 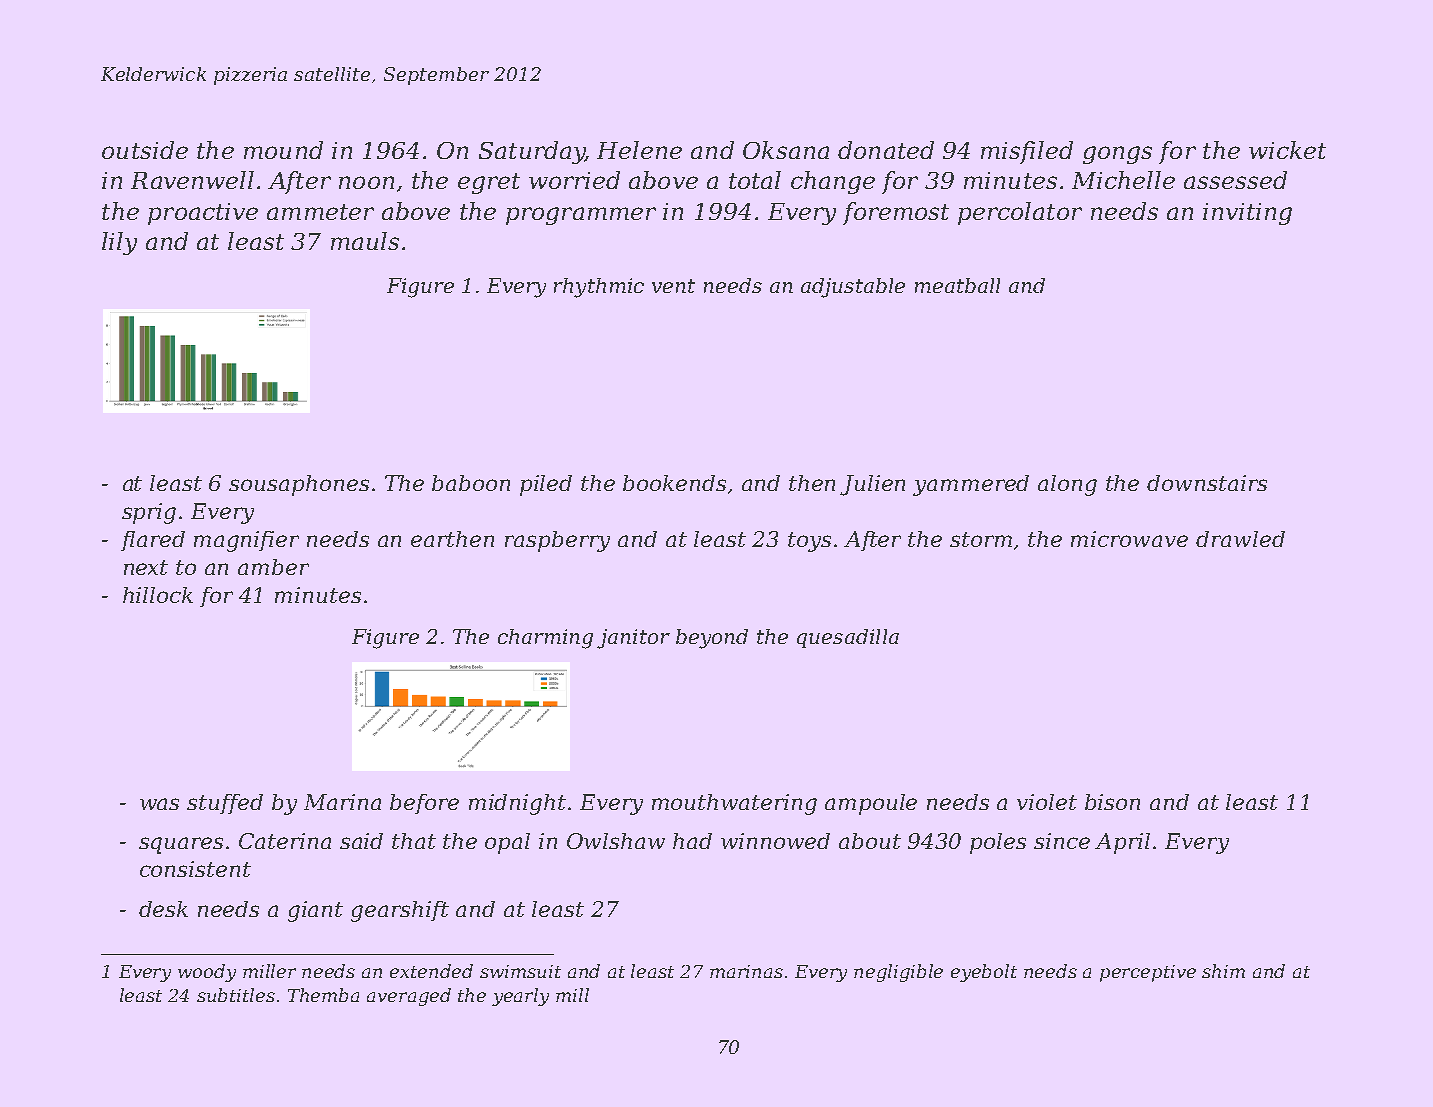 What do you see at coordinates (957, 285) in the screenshot?
I see `meatball` at bounding box center [957, 285].
